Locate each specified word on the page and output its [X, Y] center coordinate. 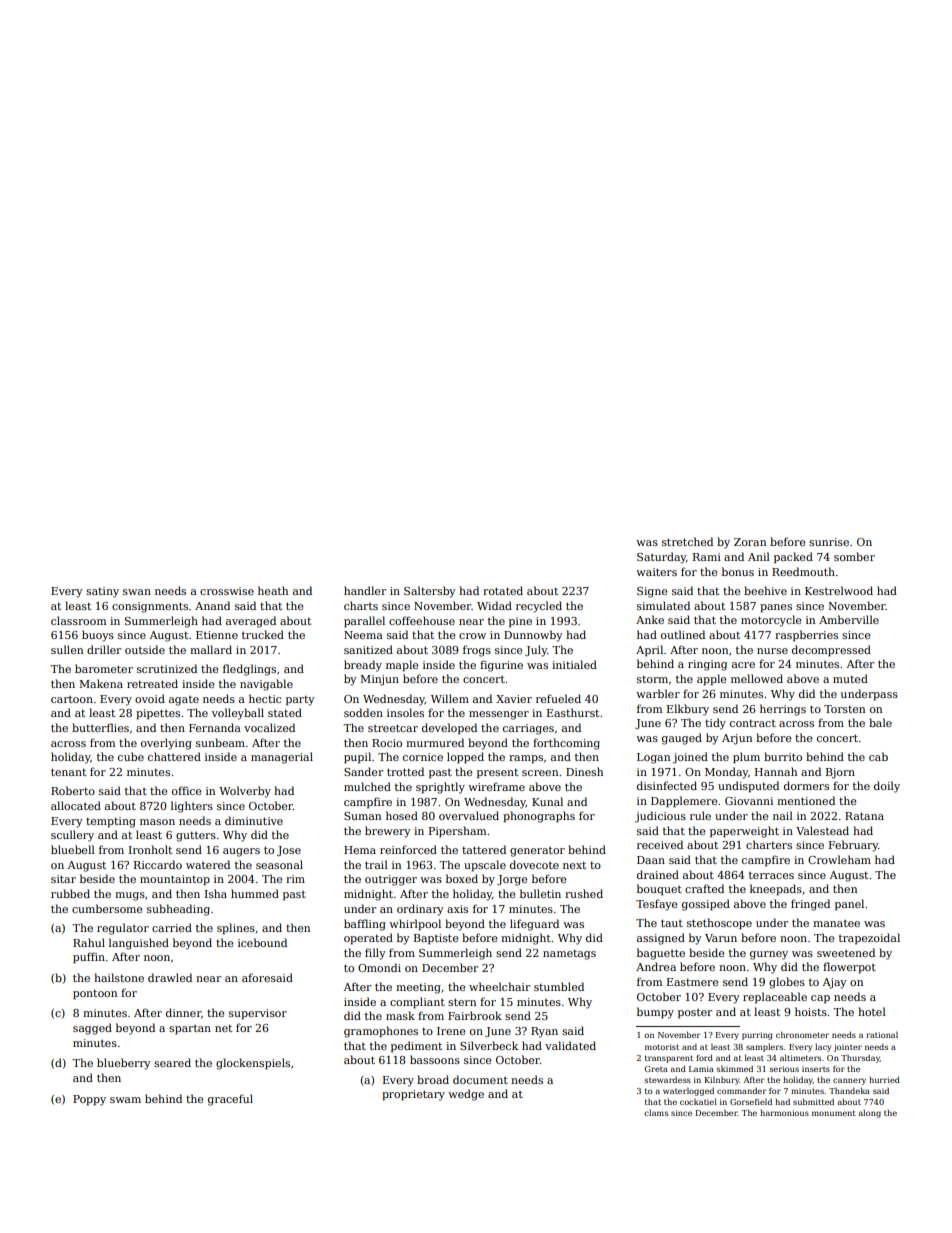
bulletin [540, 893]
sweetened [846, 952]
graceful [230, 1100]
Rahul [89, 942]
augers [241, 852]
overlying [166, 744]
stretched [687, 541]
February [853, 846]
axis [457, 909]
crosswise [227, 591]
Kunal [547, 801]
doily [887, 787]
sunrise [829, 542]
